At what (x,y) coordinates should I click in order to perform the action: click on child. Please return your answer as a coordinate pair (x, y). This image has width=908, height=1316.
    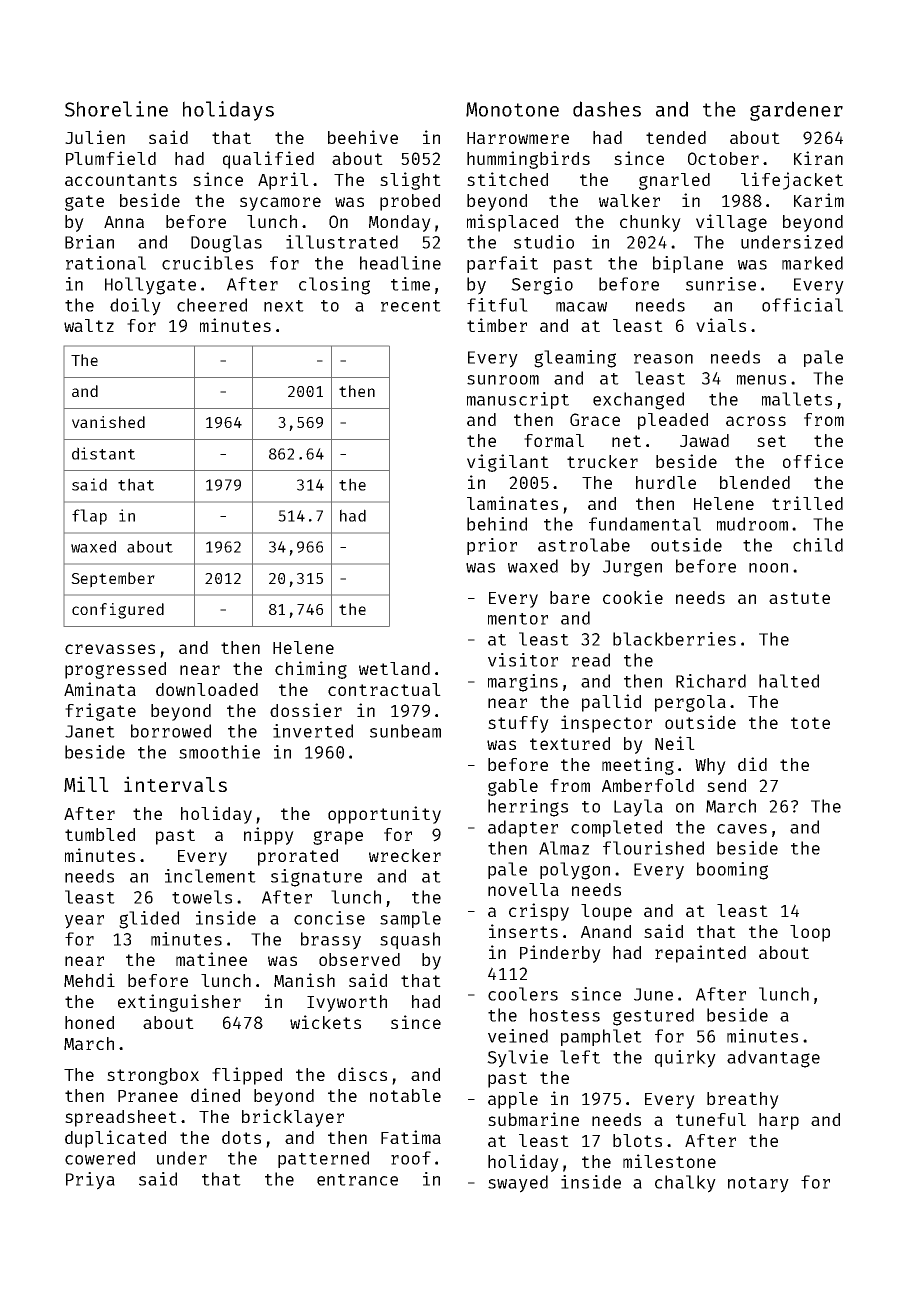
    Looking at the image, I should click on (818, 545).
